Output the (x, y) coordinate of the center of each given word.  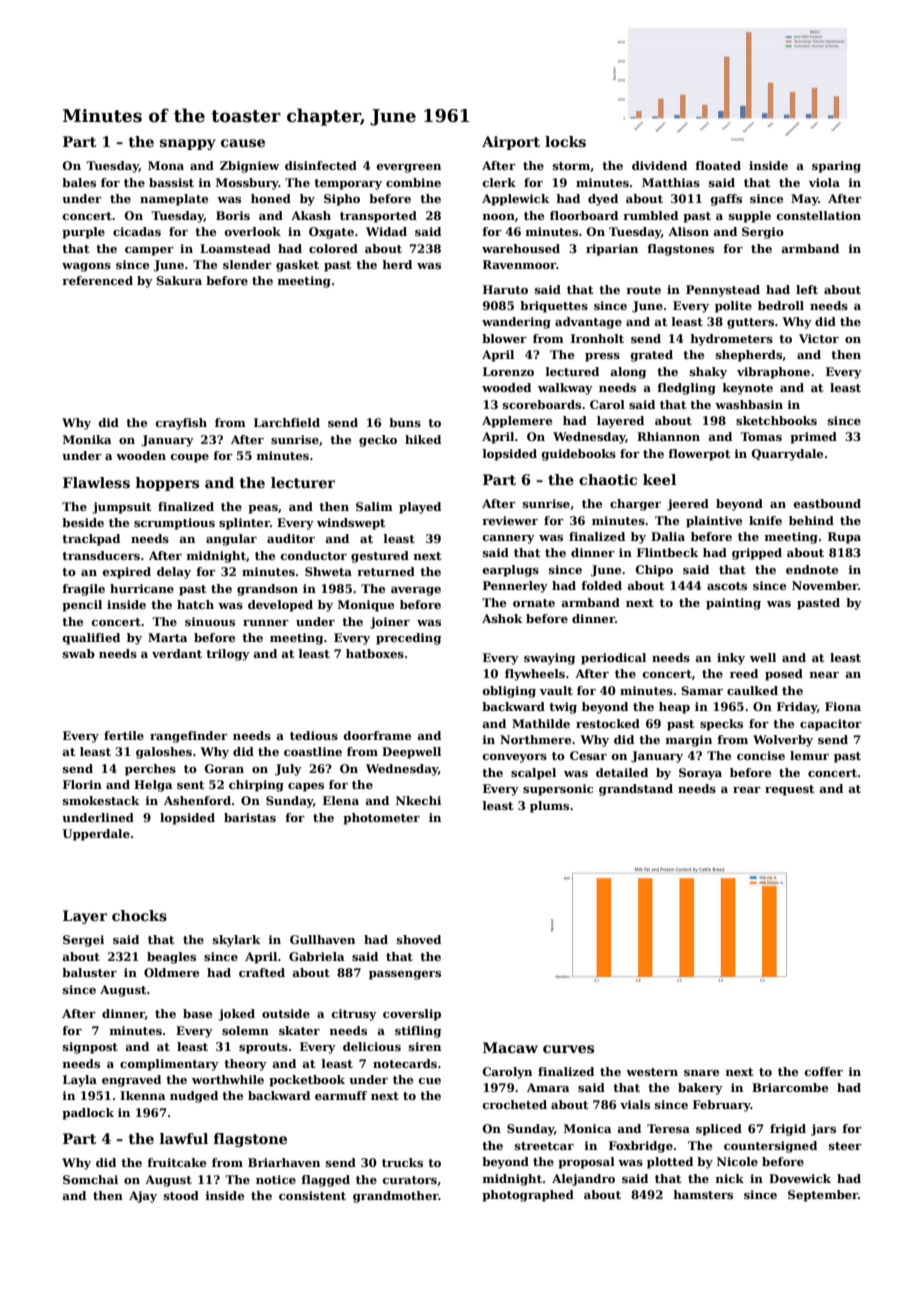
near (824, 675)
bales (79, 182)
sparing (836, 167)
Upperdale (96, 835)
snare (701, 1073)
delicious (372, 1046)
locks (565, 141)
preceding (408, 639)
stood (181, 1195)
